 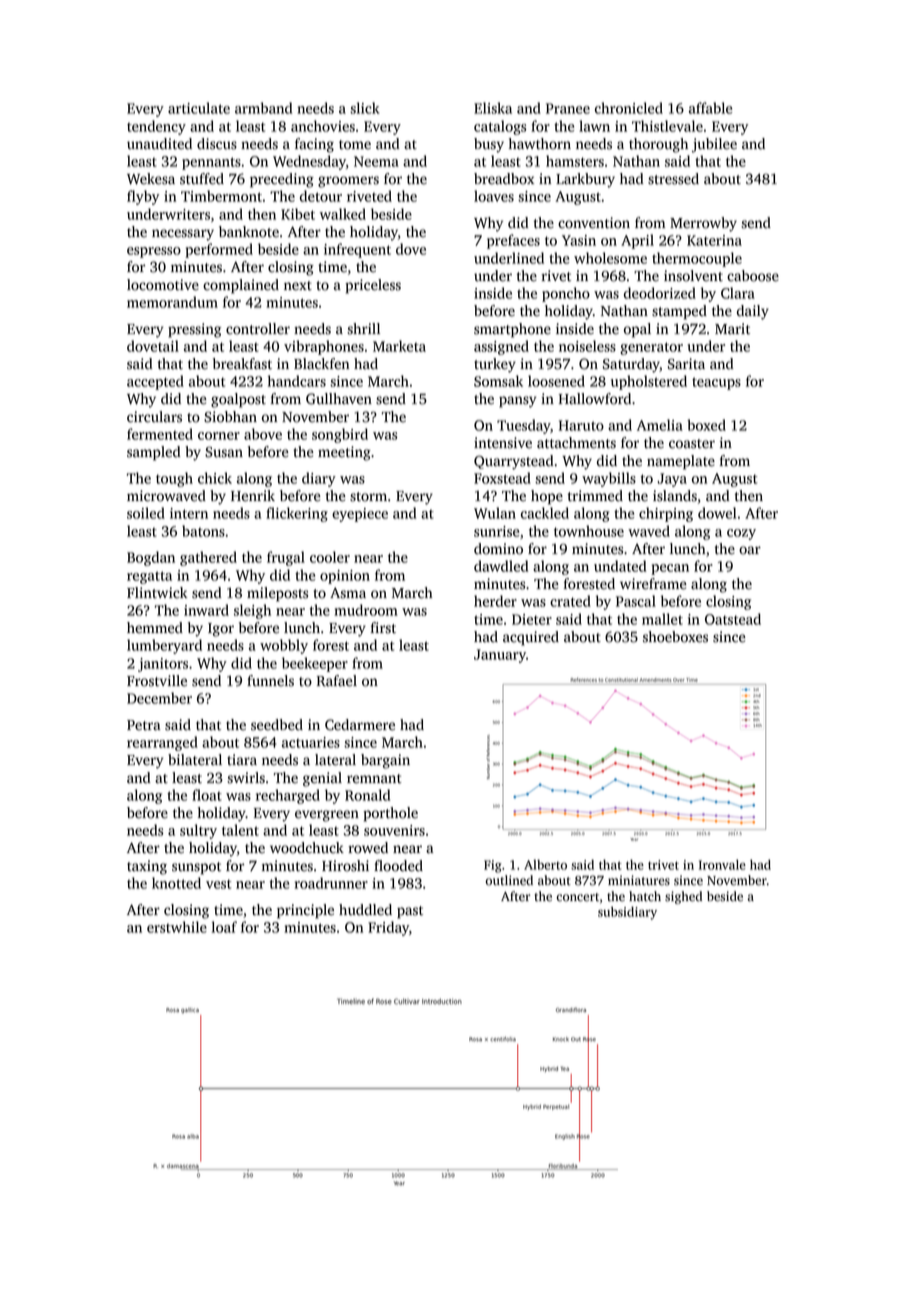 I want to click on Ironvale, so click(x=722, y=864).
